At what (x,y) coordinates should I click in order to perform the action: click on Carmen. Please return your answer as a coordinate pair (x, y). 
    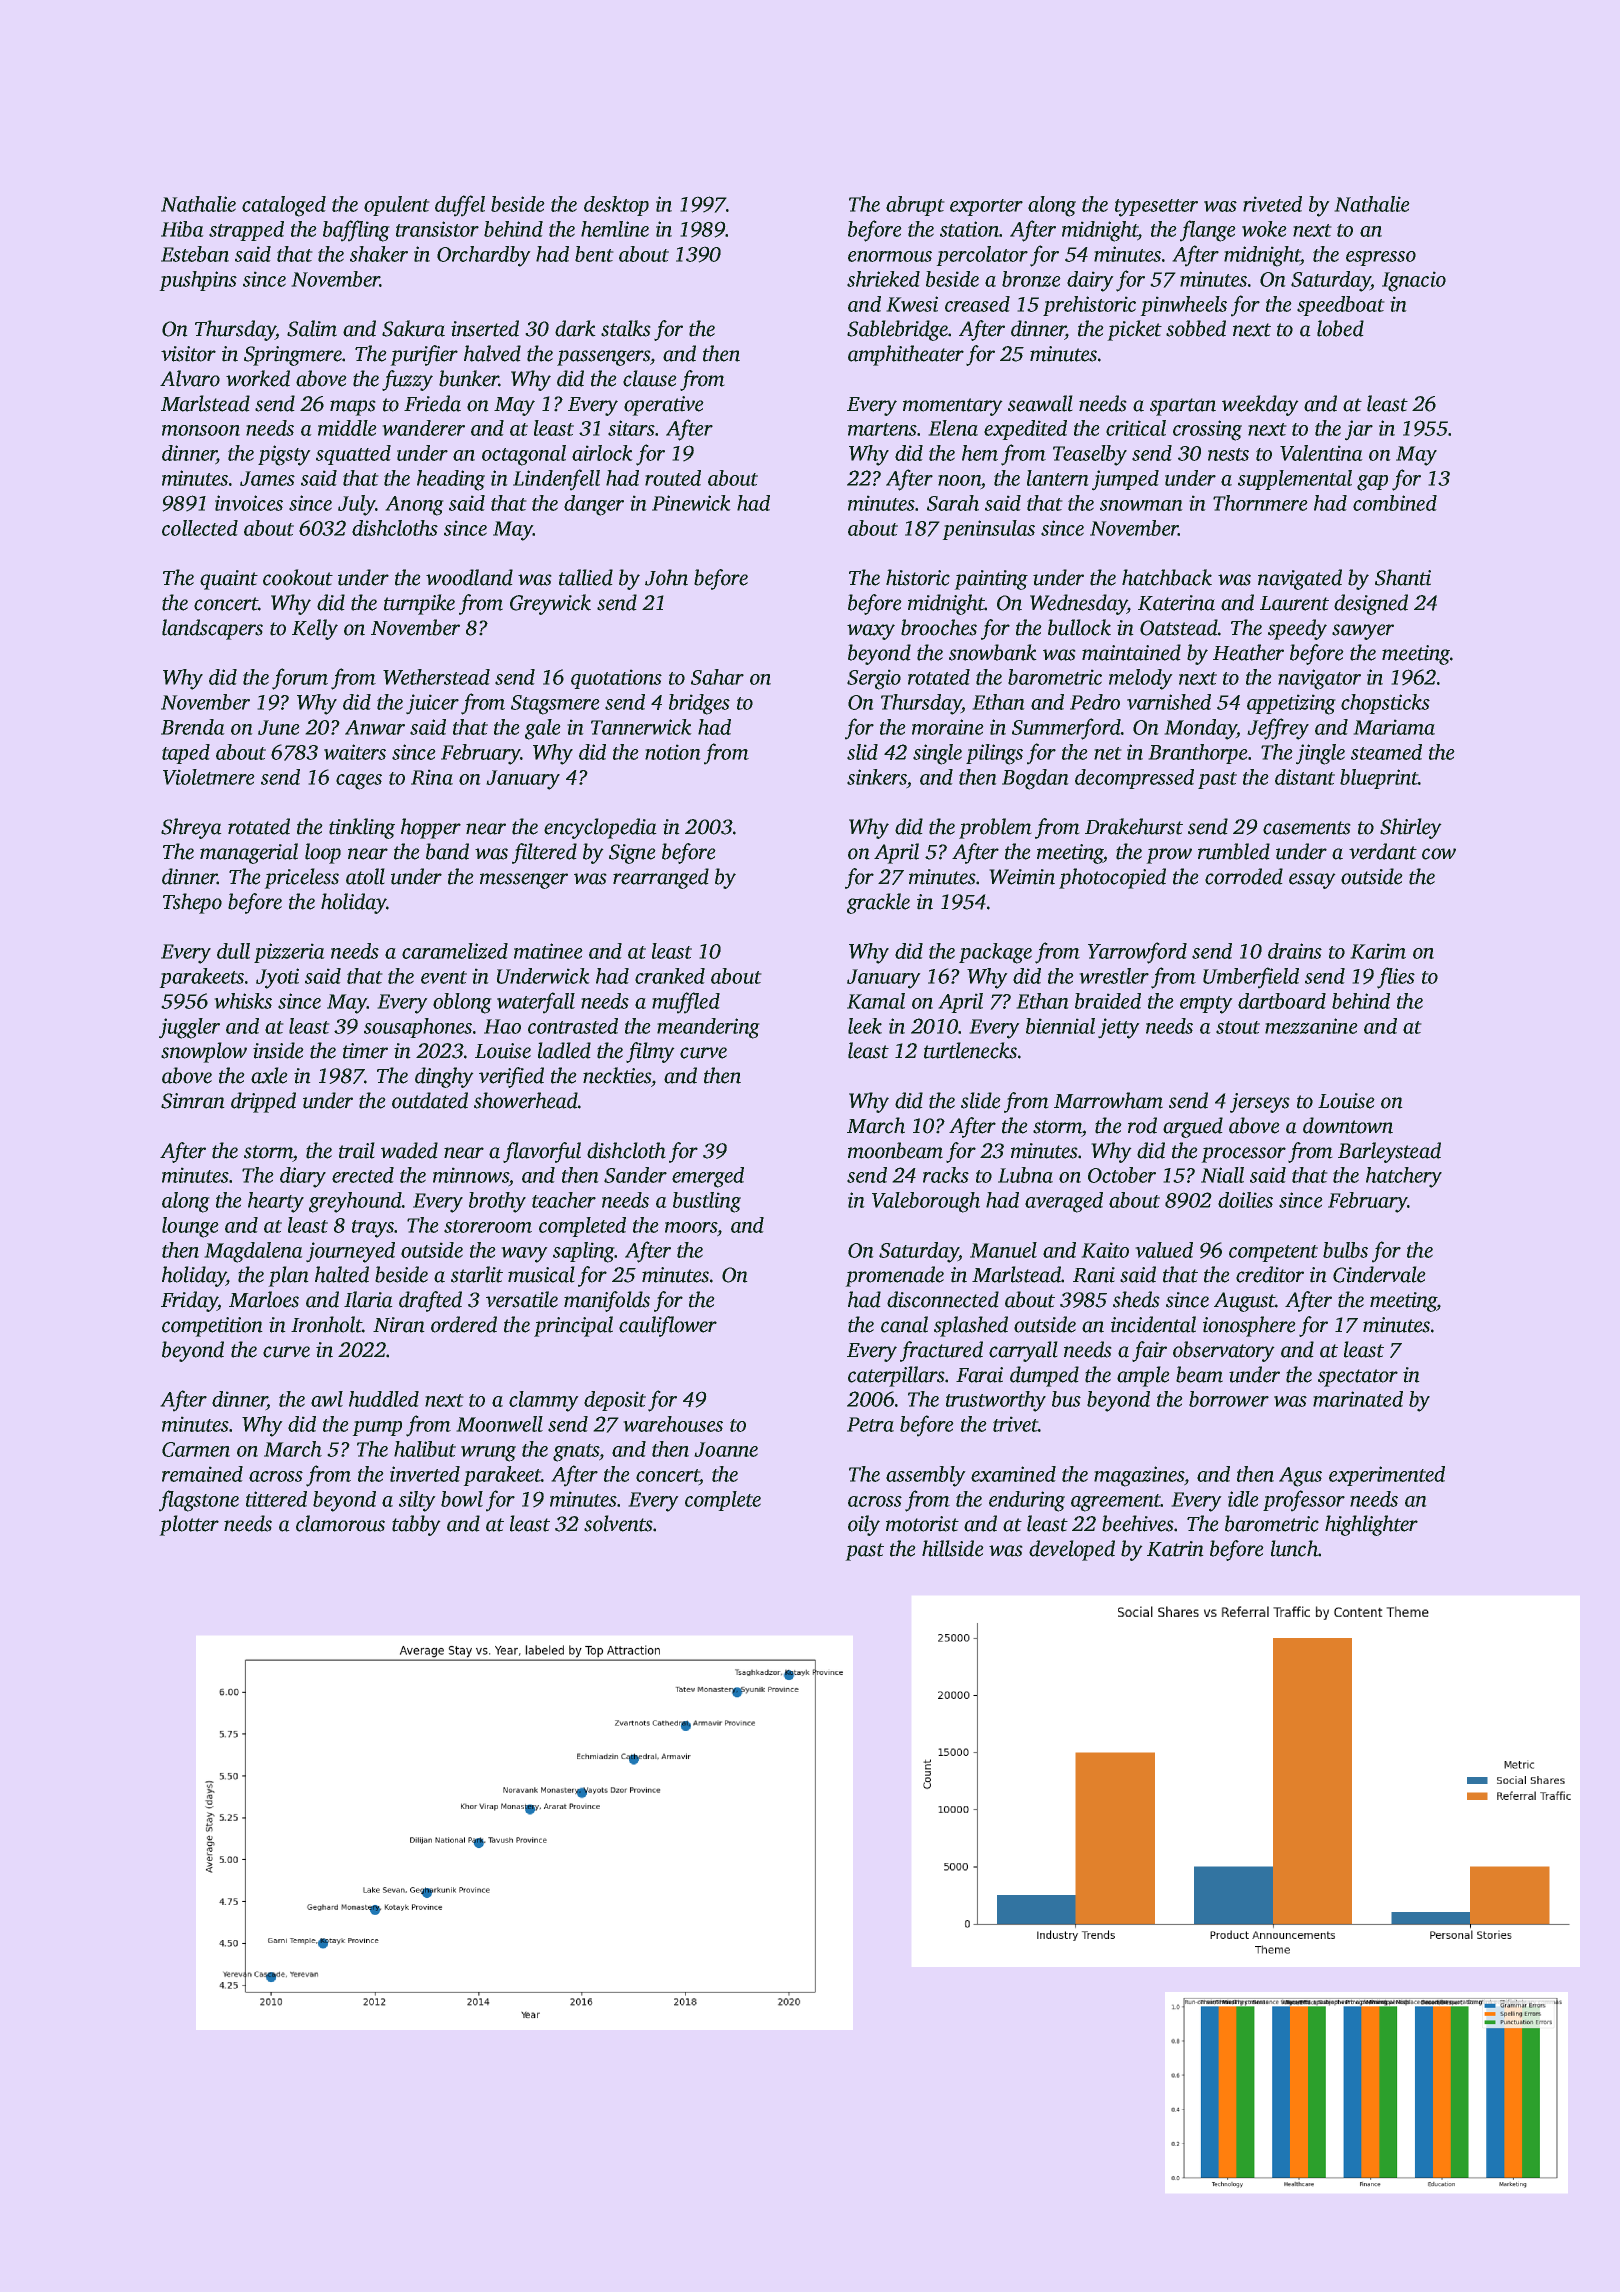
    Looking at the image, I should click on (196, 1449).
